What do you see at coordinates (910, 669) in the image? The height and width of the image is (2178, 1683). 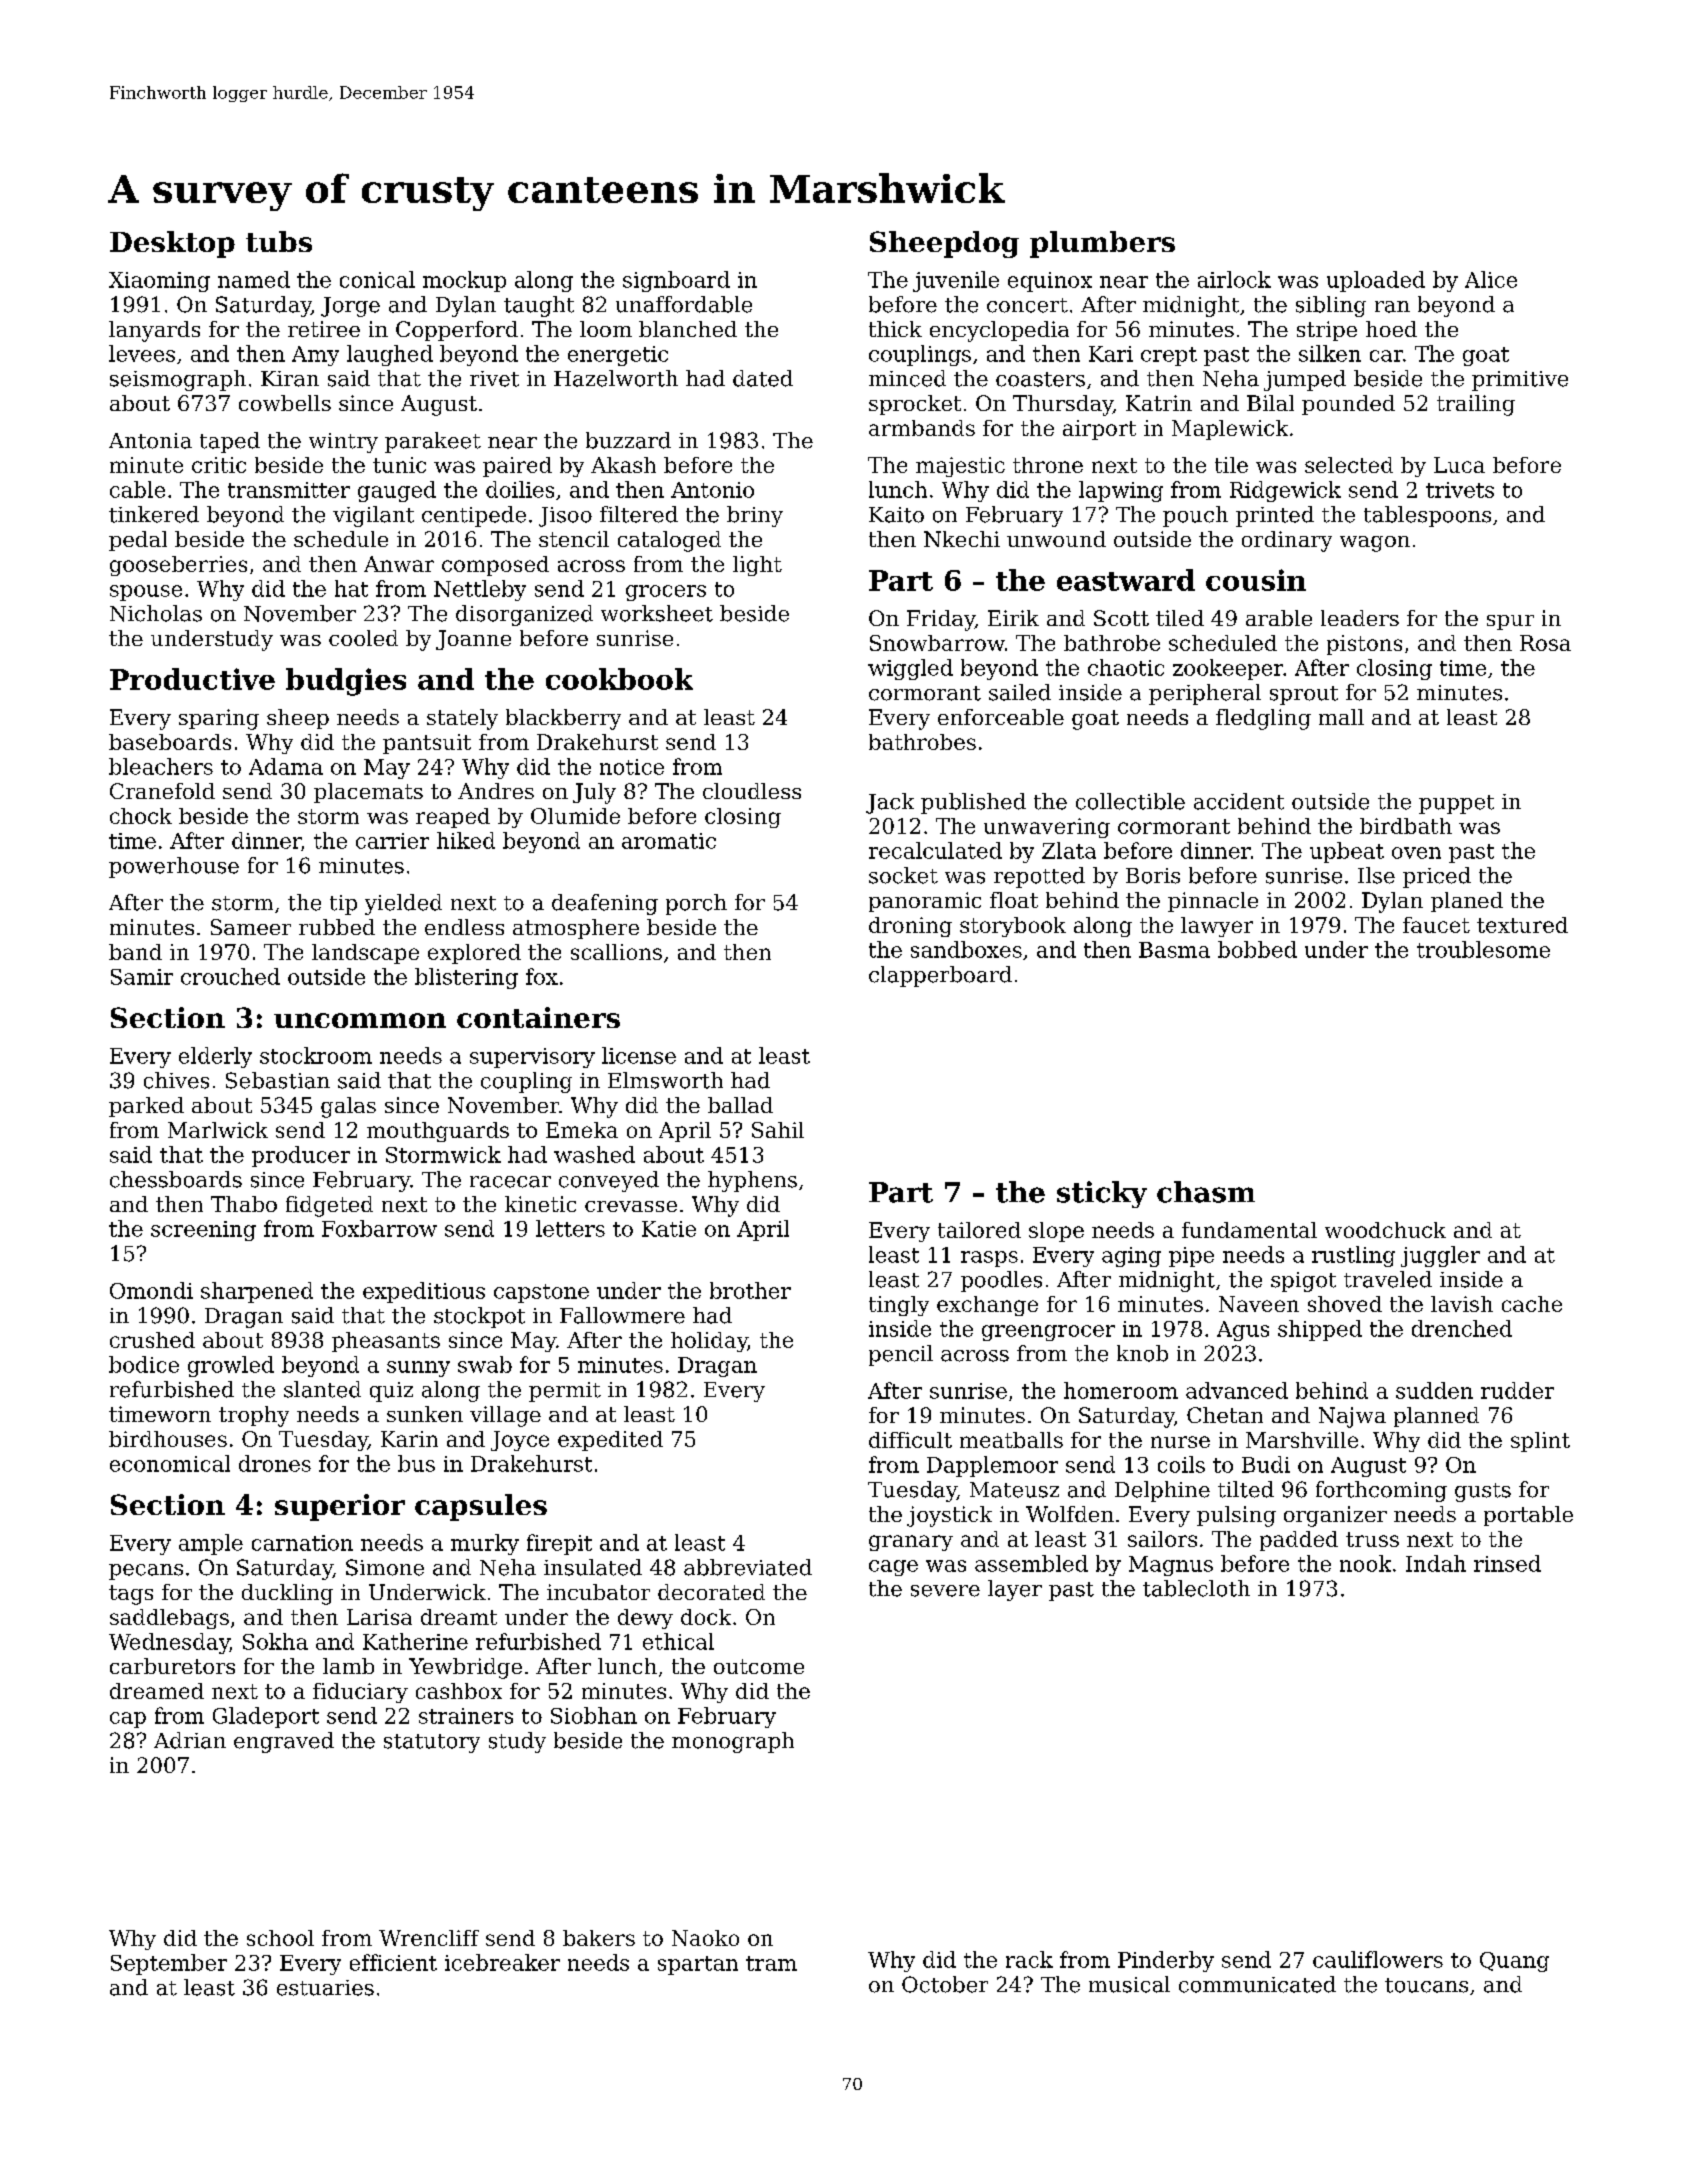 I see `wiggled` at bounding box center [910, 669].
